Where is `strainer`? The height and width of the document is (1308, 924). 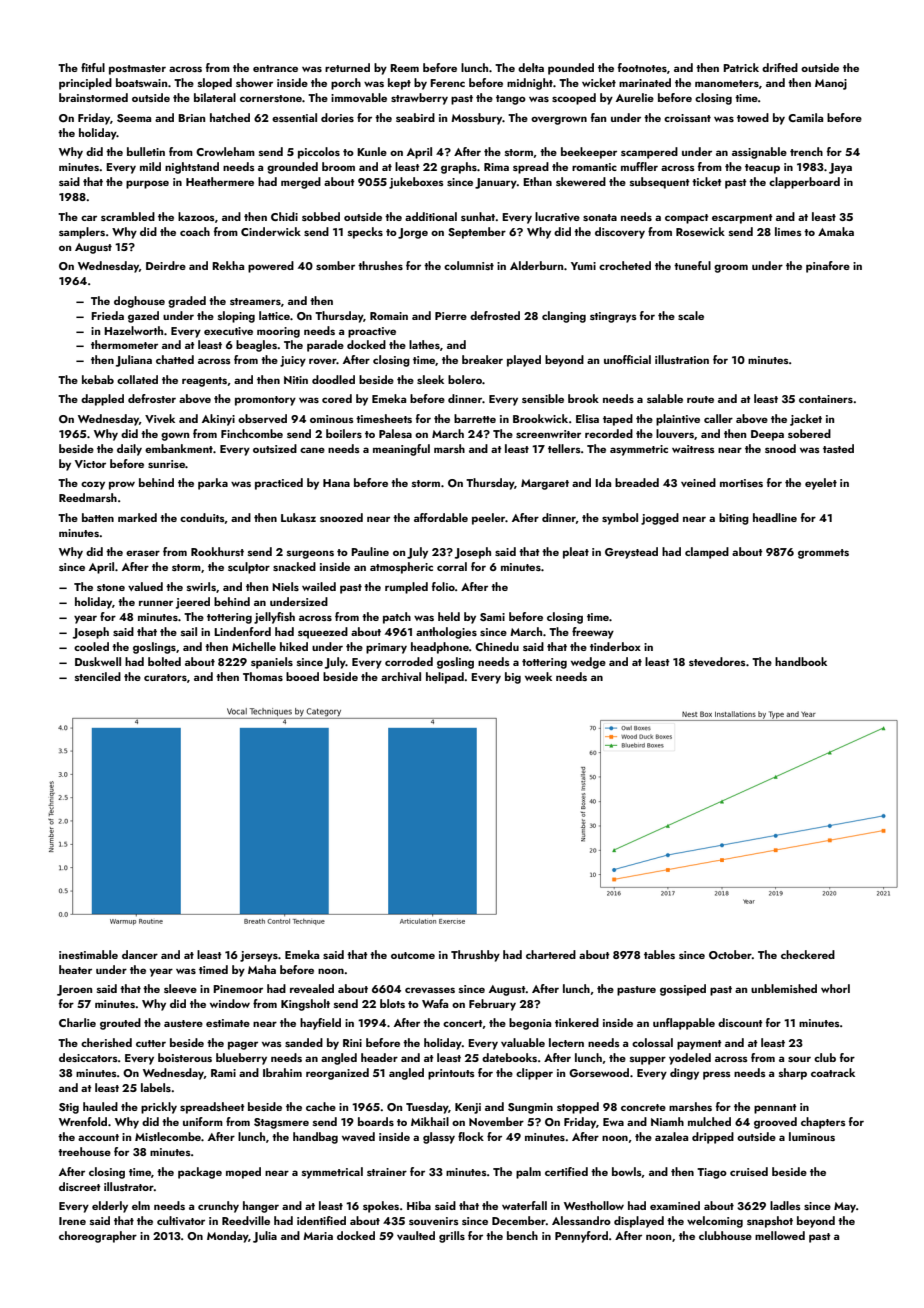
strainer is located at coordinates (387, 1172).
